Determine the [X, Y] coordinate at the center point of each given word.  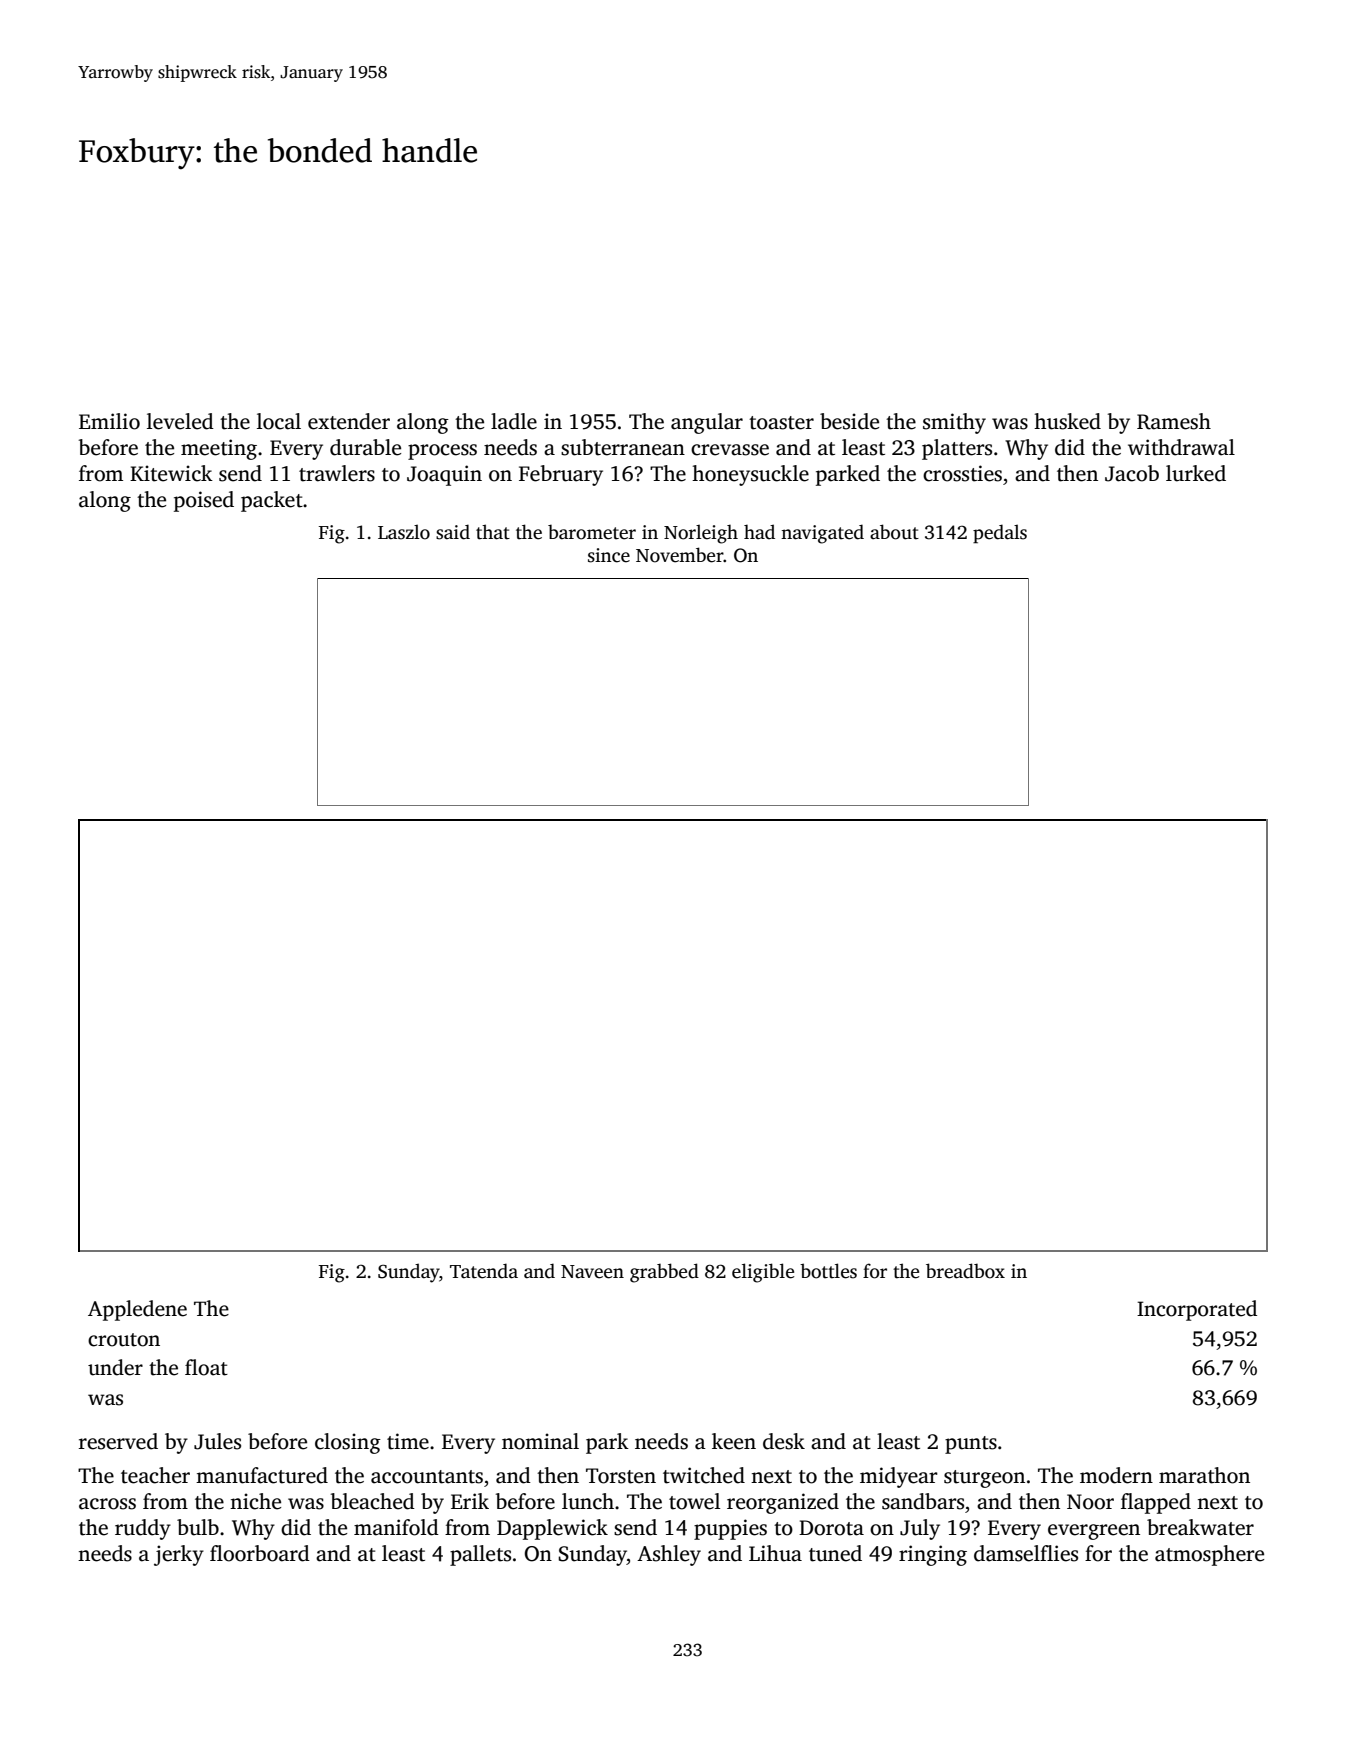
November [680, 555]
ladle [514, 421]
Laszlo [404, 532]
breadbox [965, 1271]
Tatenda [484, 1271]
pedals [1000, 534]
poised [204, 501]
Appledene [137, 1310]
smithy [954, 423]
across [107, 1504]
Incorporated [1197, 1310]
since [609, 555]
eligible [763, 1273]
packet [272, 501]
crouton [124, 1340]
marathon [1204, 1475]
